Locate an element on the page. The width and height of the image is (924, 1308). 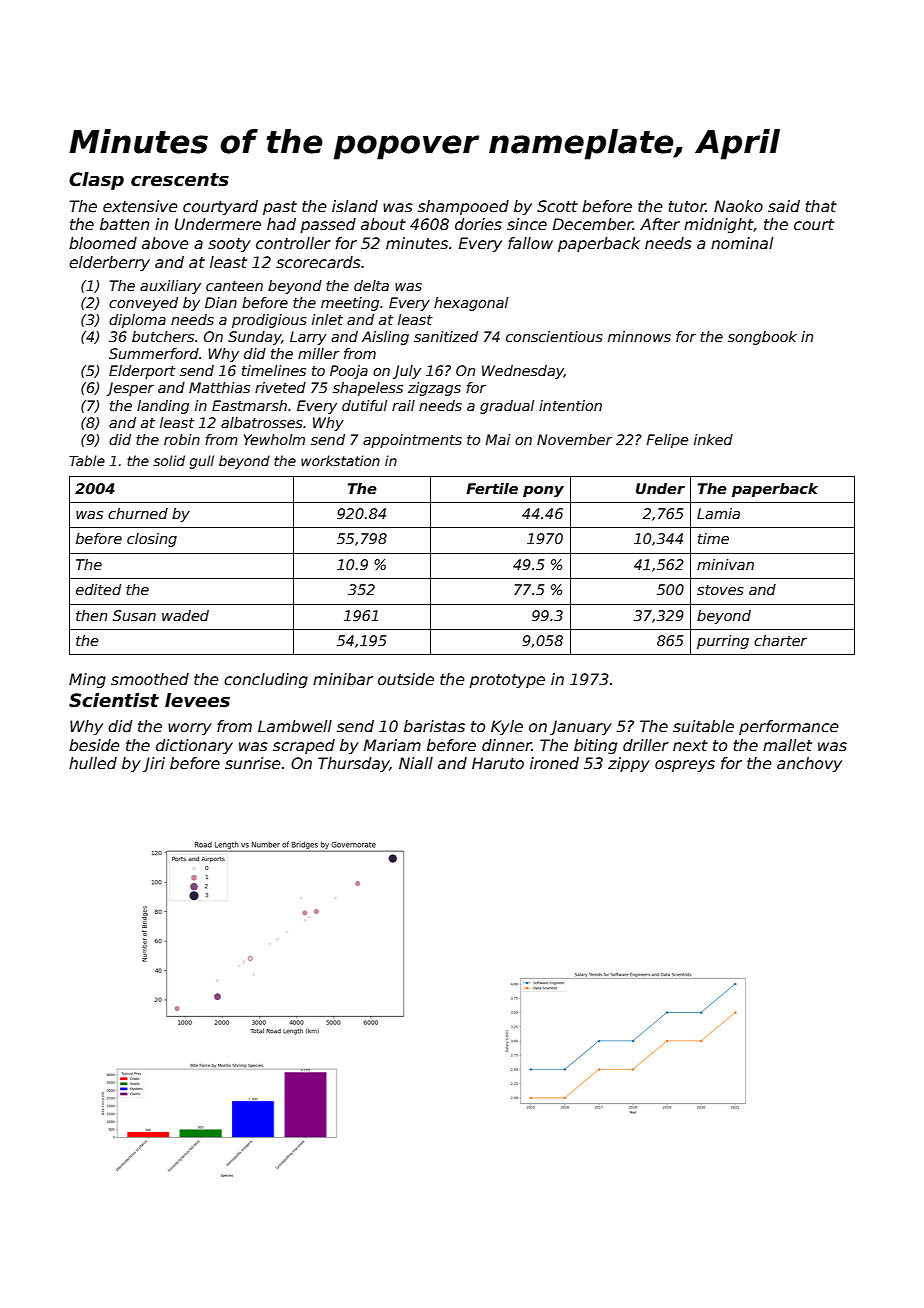
stoves is located at coordinates (720, 590).
